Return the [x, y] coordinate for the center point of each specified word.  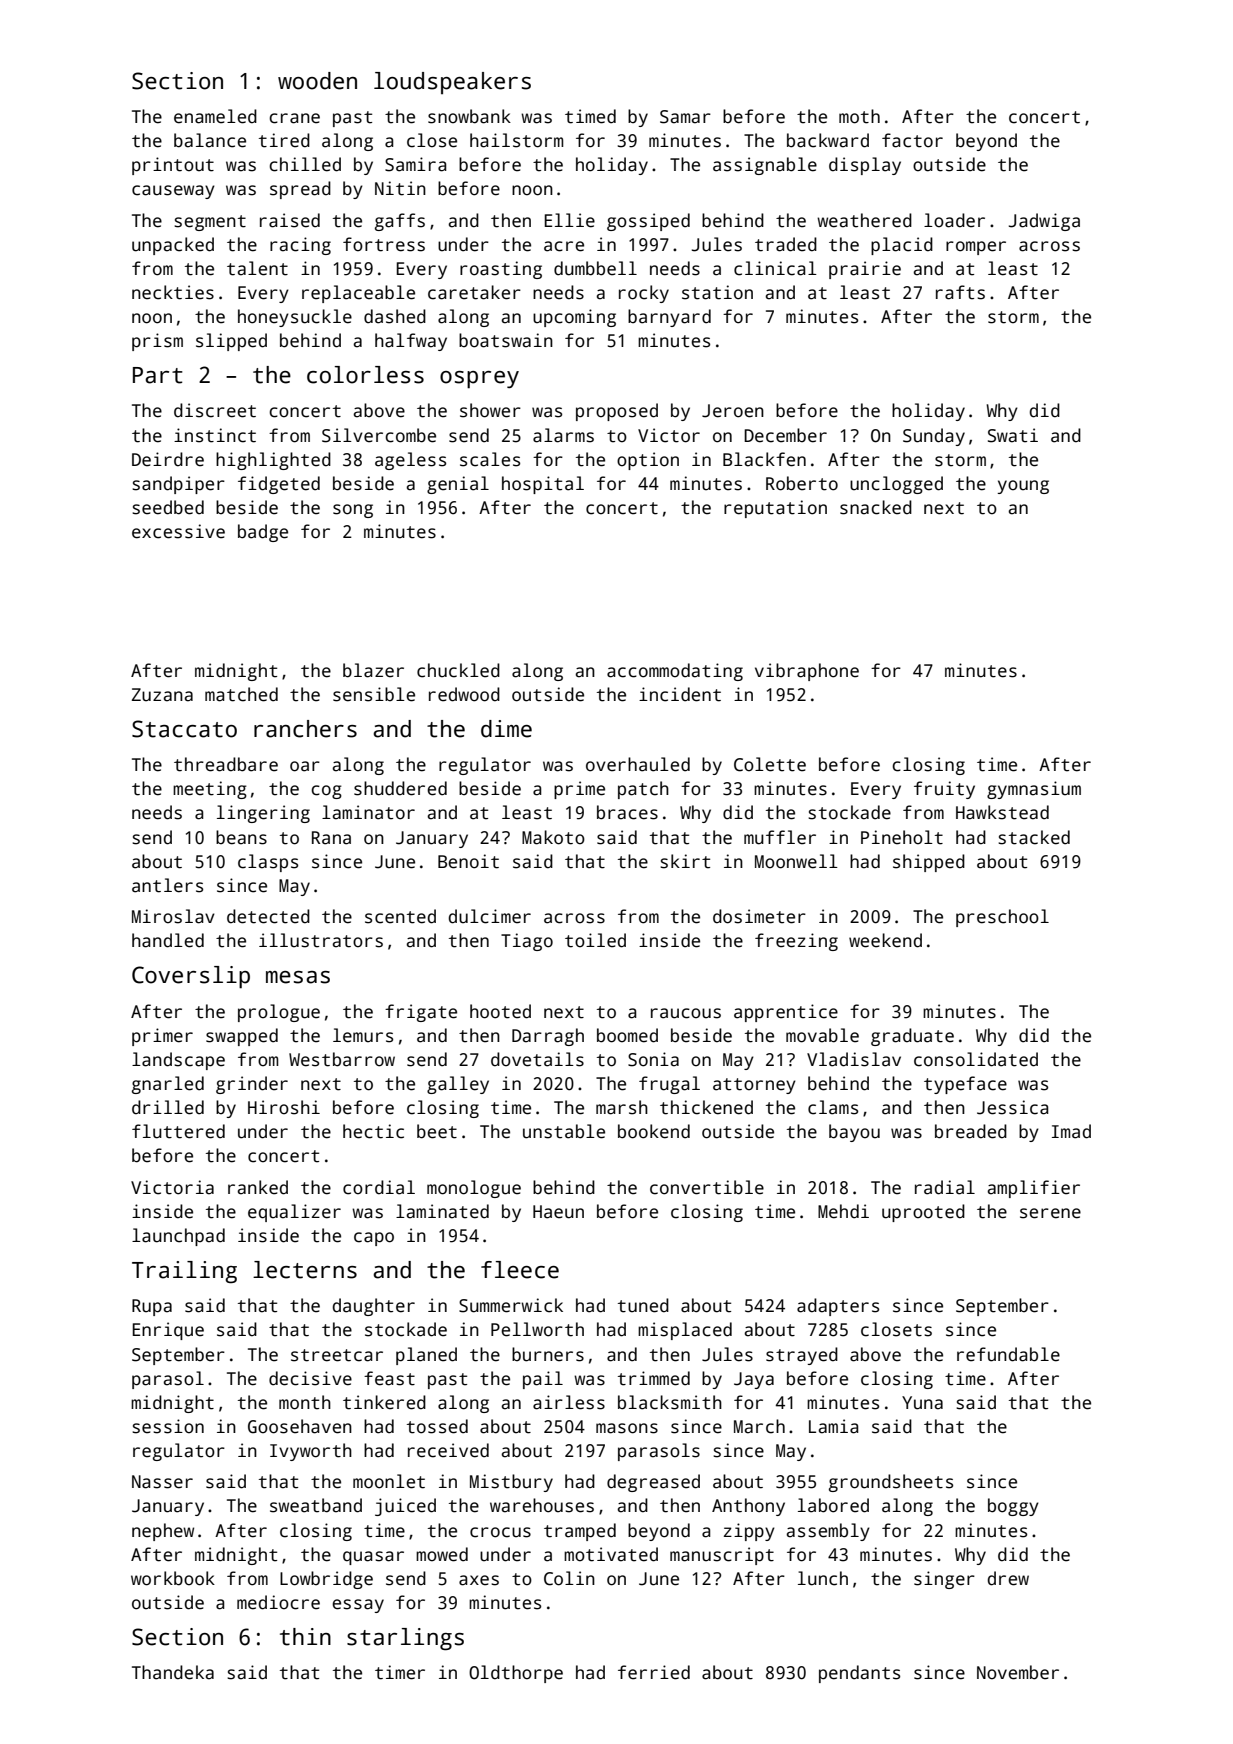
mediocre [278, 1602]
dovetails [537, 1059]
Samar [685, 117]
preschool [1002, 918]
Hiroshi [284, 1107]
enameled [215, 116]
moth [859, 116]
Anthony [748, 1507]
